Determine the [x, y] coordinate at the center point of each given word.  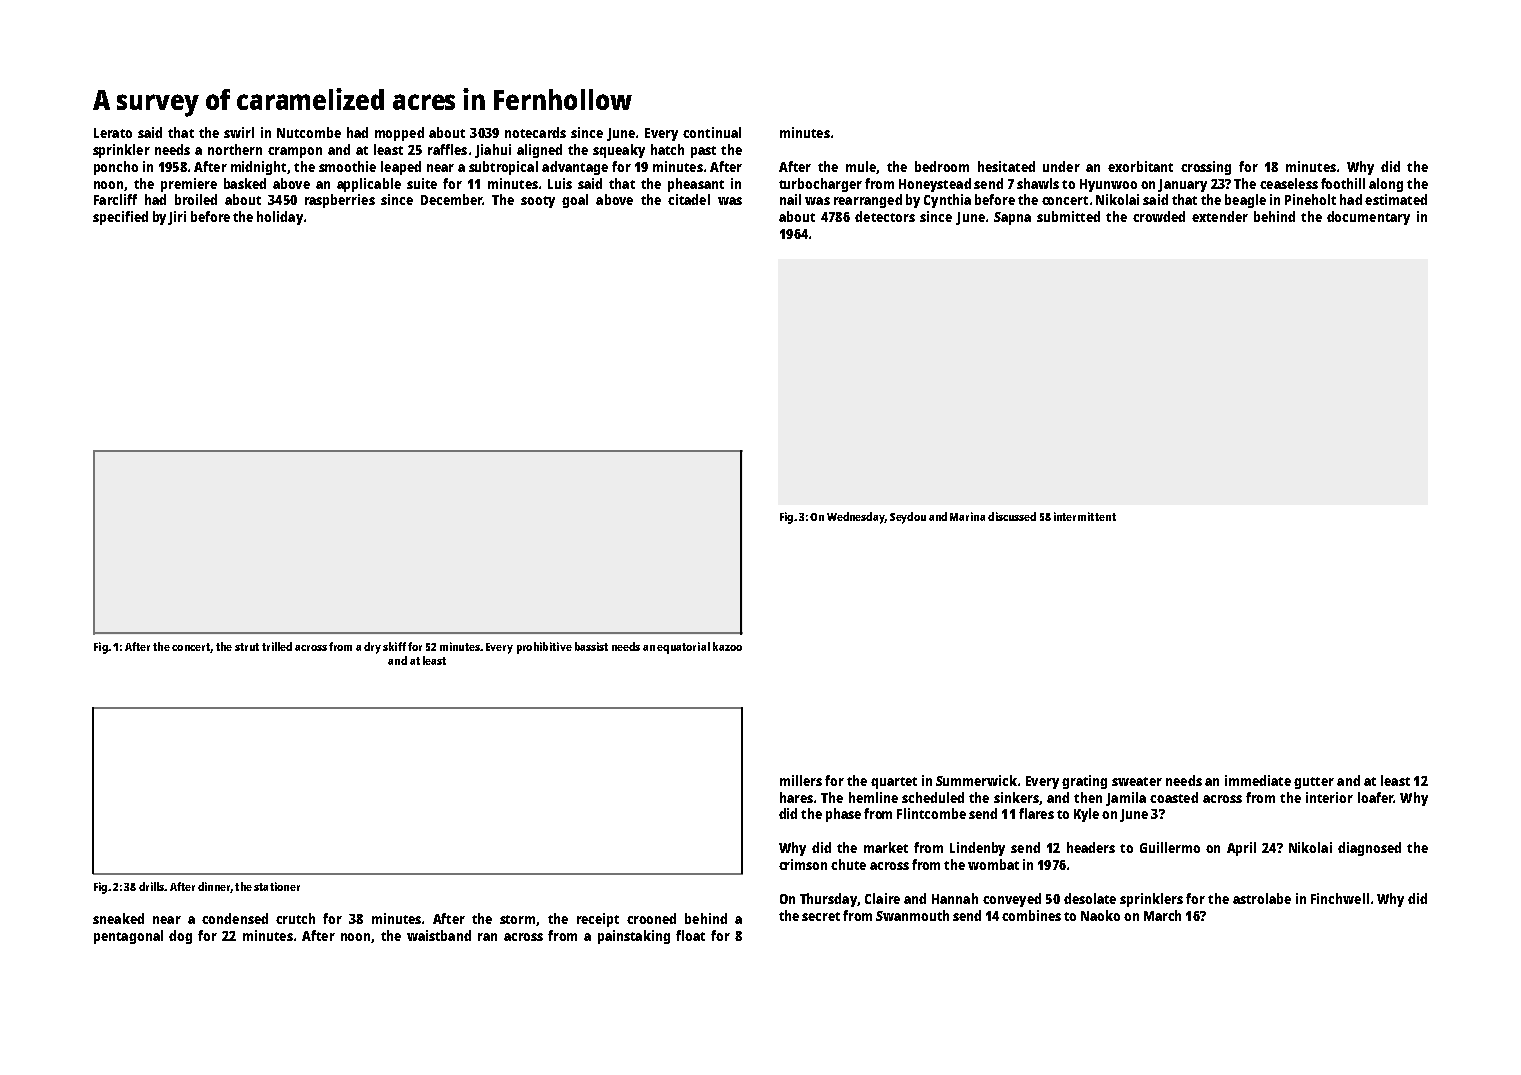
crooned [651, 918]
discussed [1012, 516]
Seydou [908, 518]
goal [575, 201]
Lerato [113, 133]
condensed [235, 918]
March [1162, 915]
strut [247, 647]
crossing [1206, 168]
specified [120, 218]
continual [712, 132]
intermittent [1085, 516]
